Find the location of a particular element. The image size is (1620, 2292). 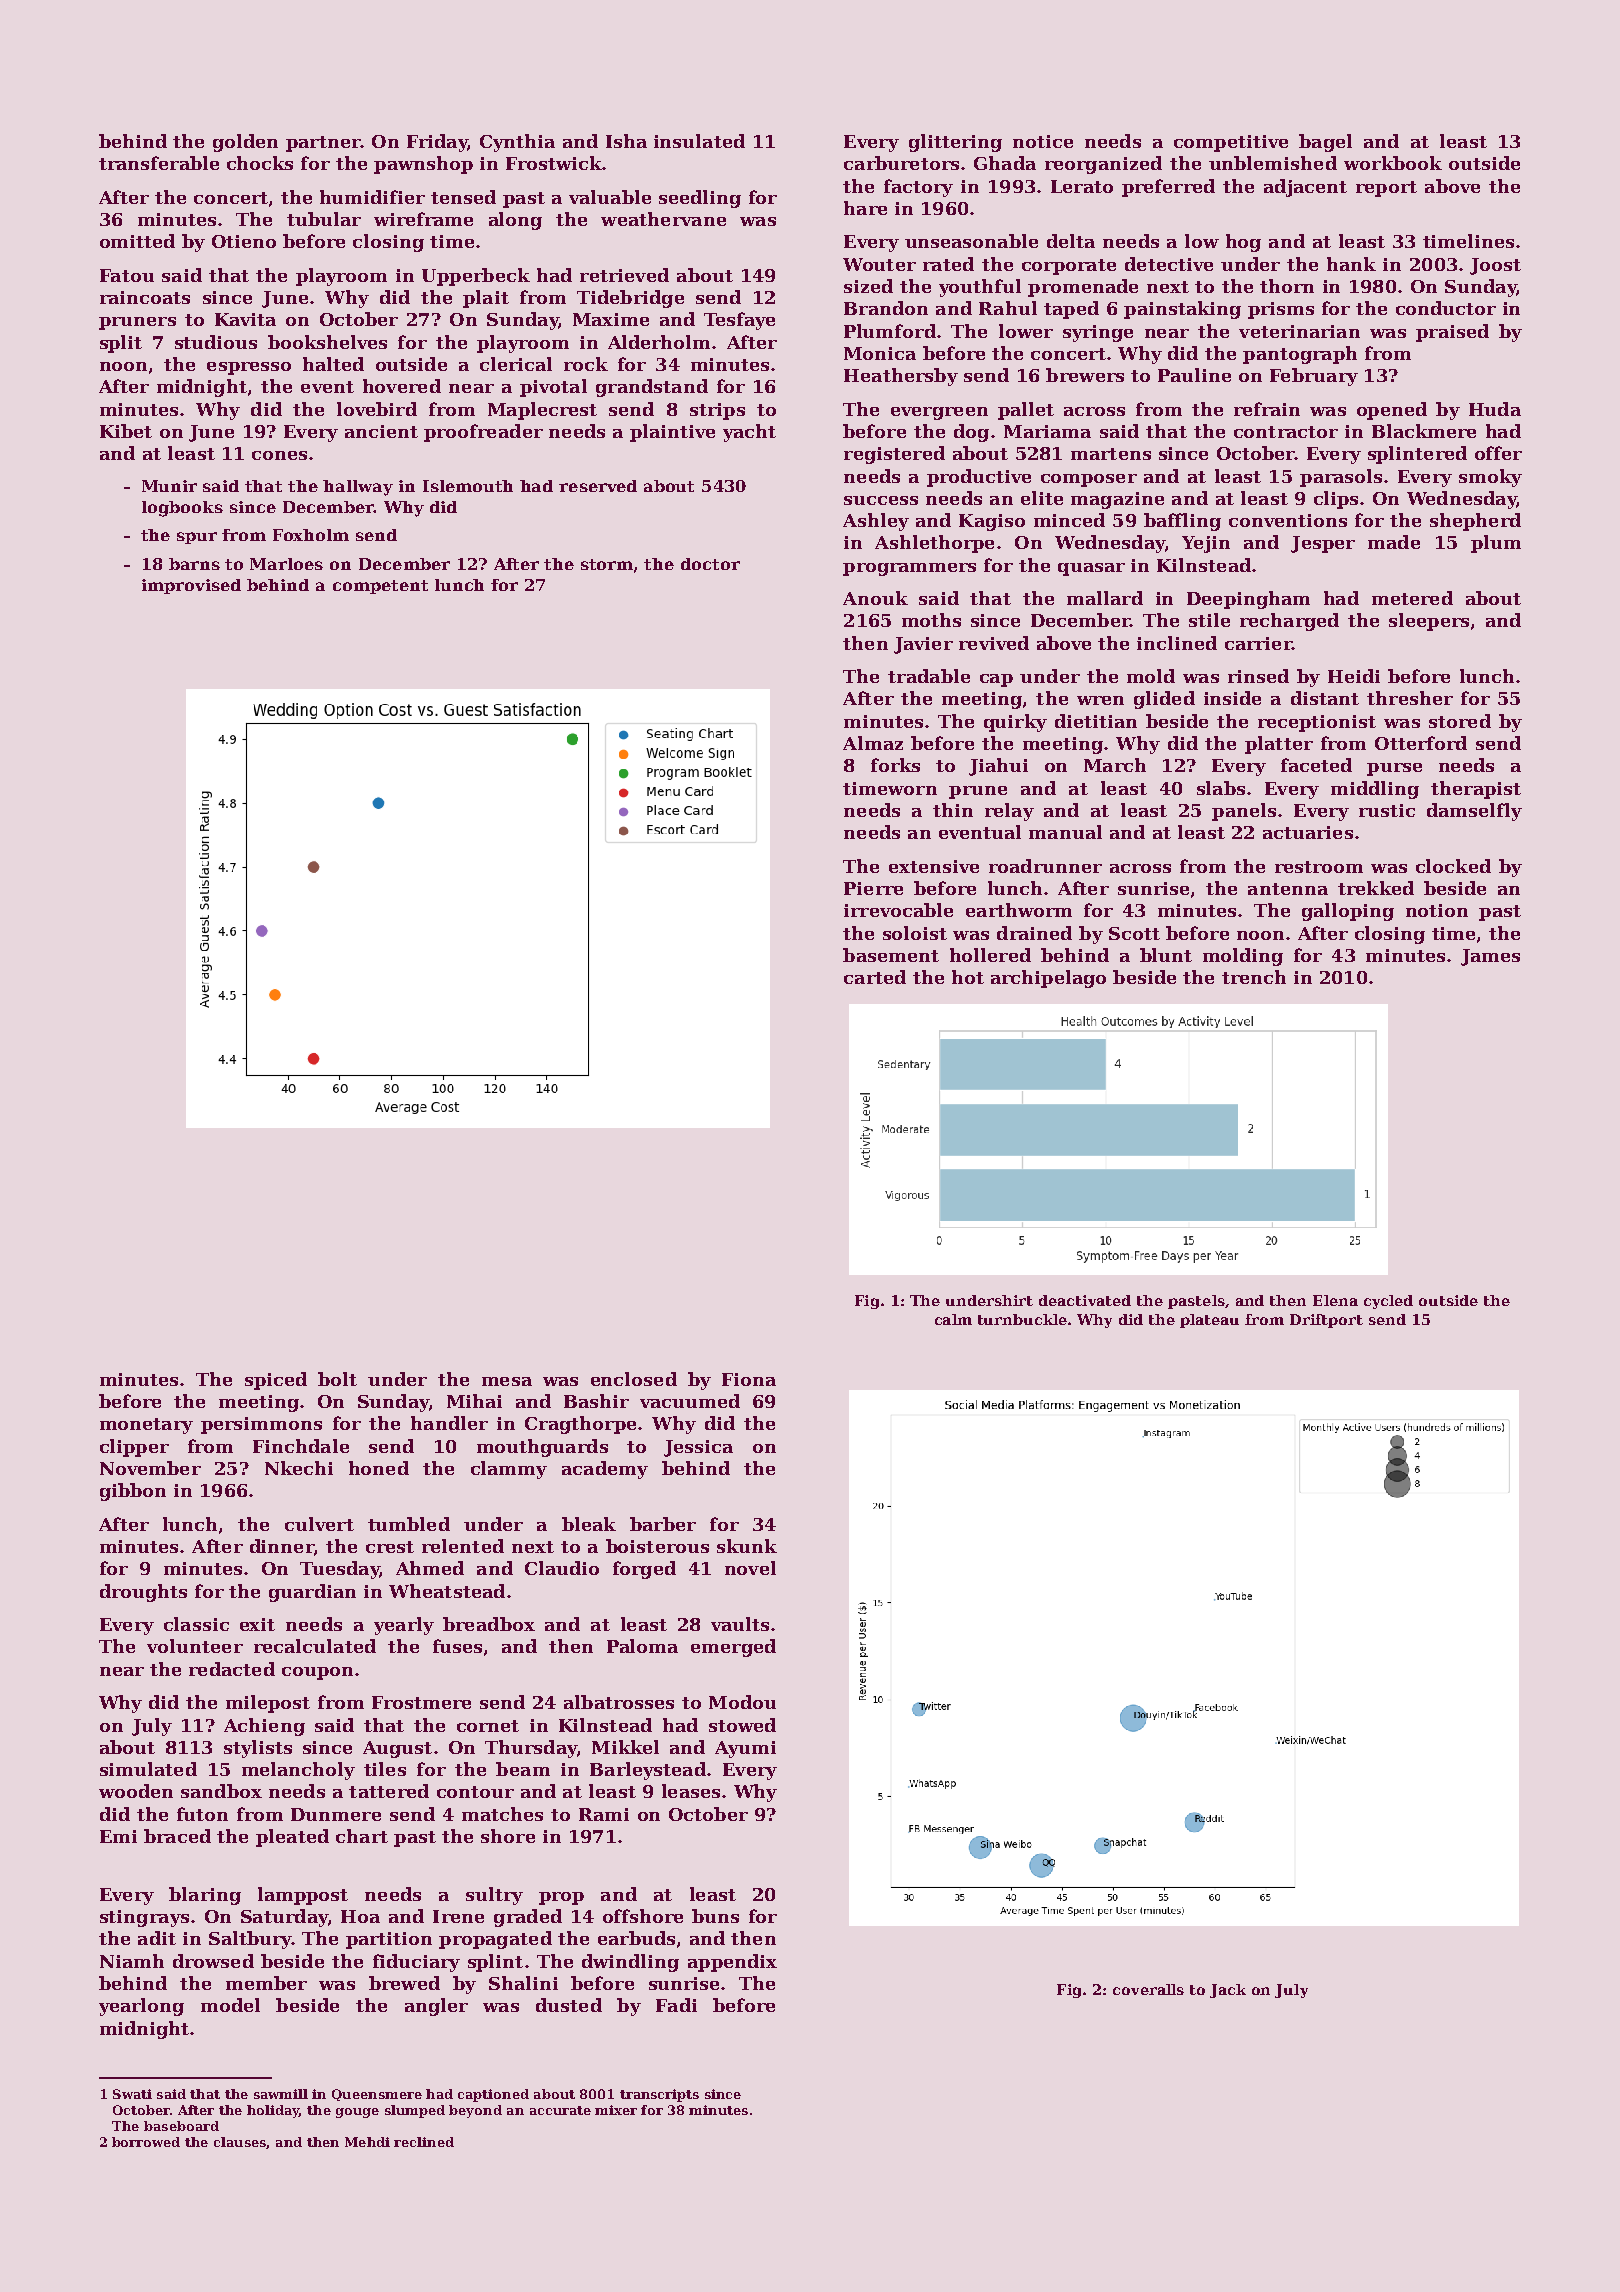

cycled is located at coordinates (1388, 1302).
